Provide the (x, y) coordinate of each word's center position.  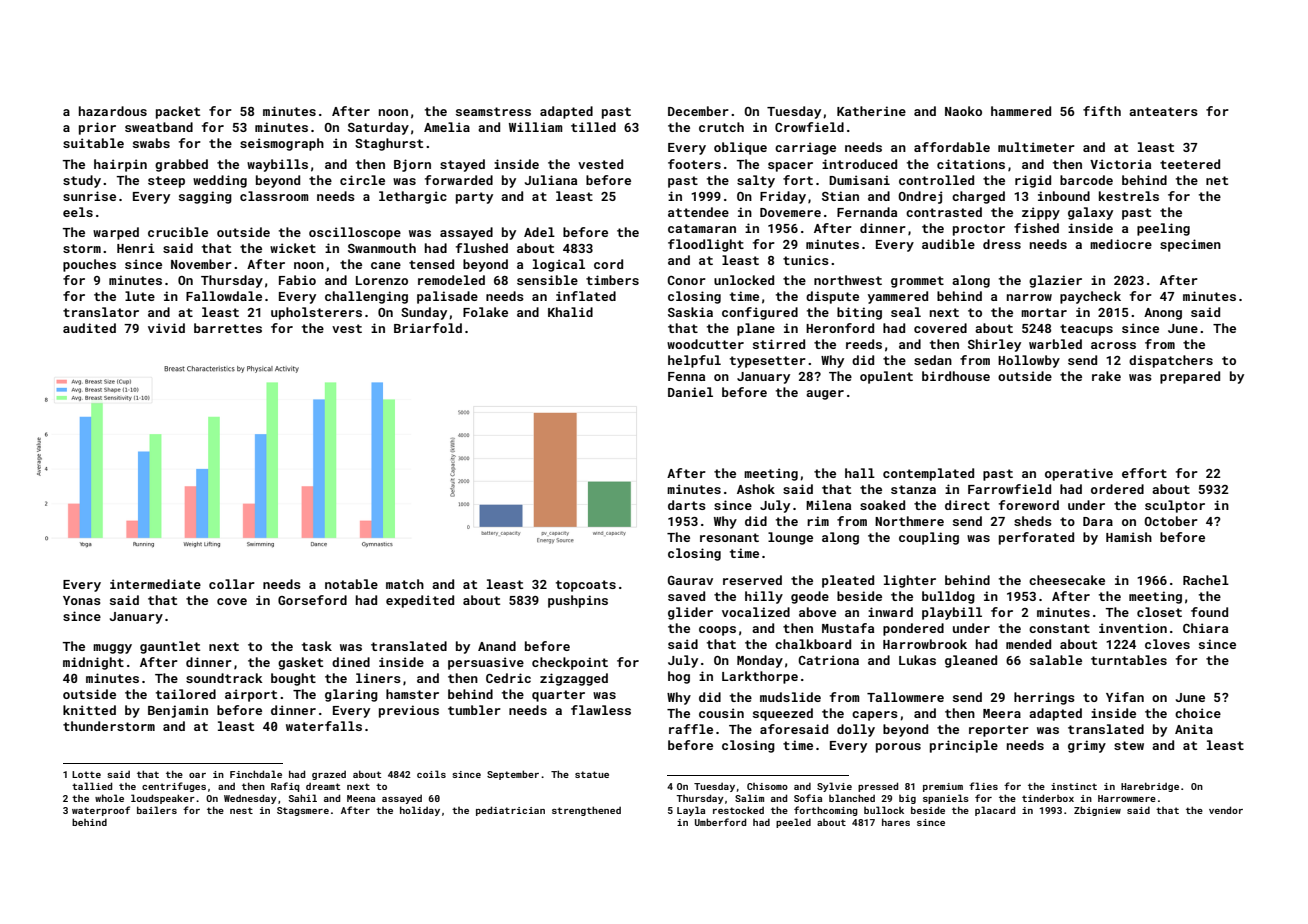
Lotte (86, 774)
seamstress (493, 111)
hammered (1021, 111)
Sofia (808, 798)
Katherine (871, 111)
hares (896, 822)
